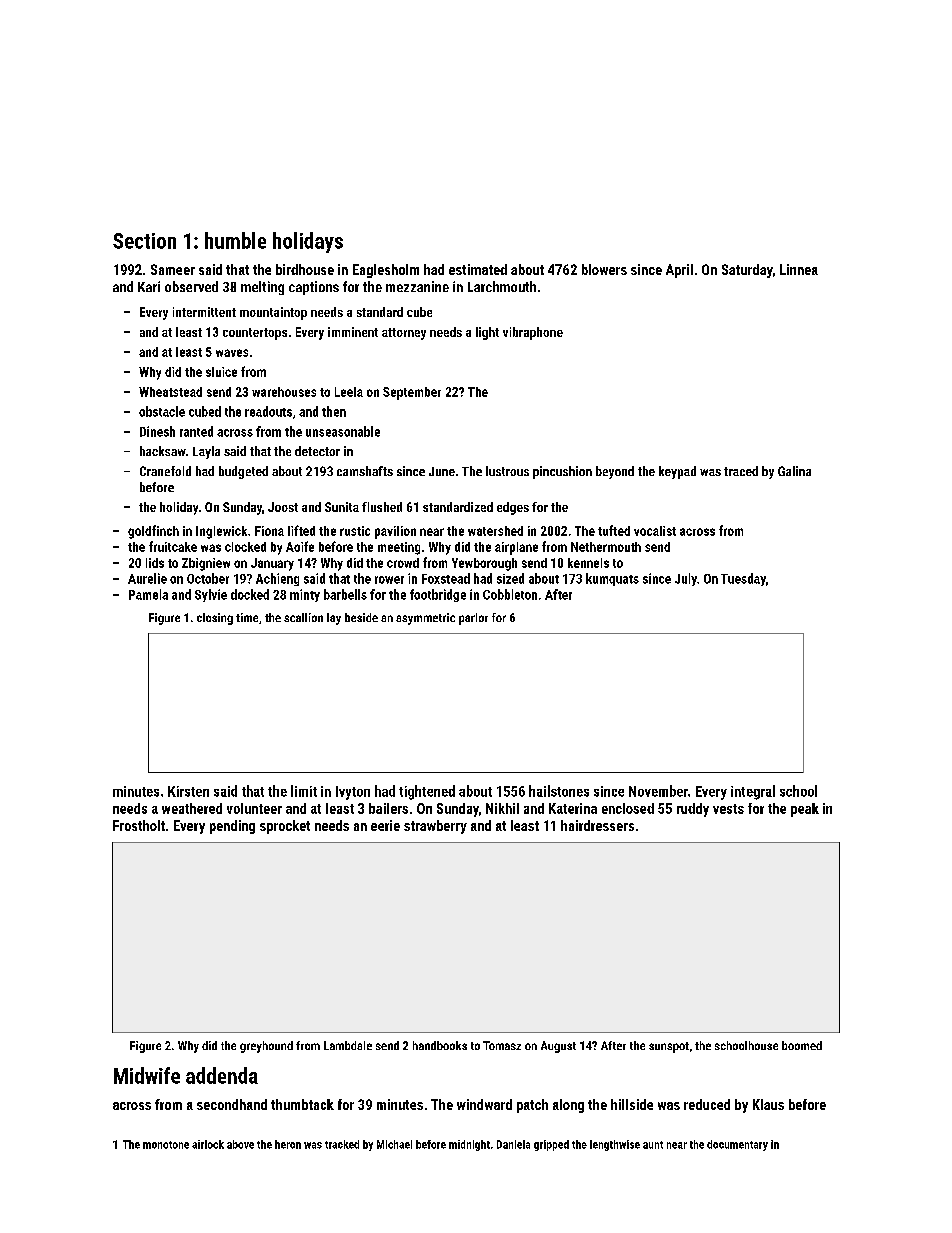  I want to click on Nikhil, so click(502, 808).
